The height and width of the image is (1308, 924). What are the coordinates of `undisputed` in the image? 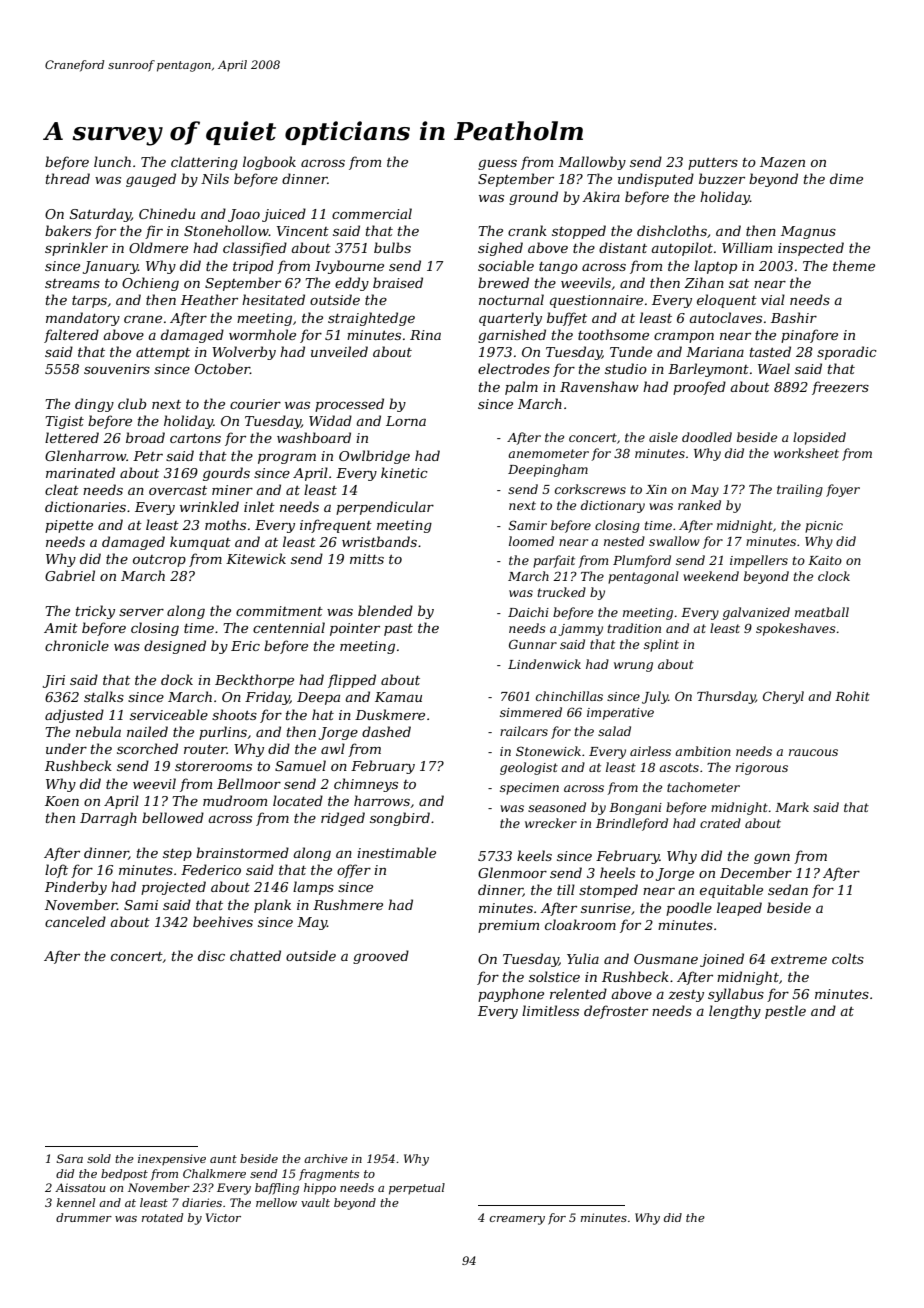 It's located at (656, 180).
